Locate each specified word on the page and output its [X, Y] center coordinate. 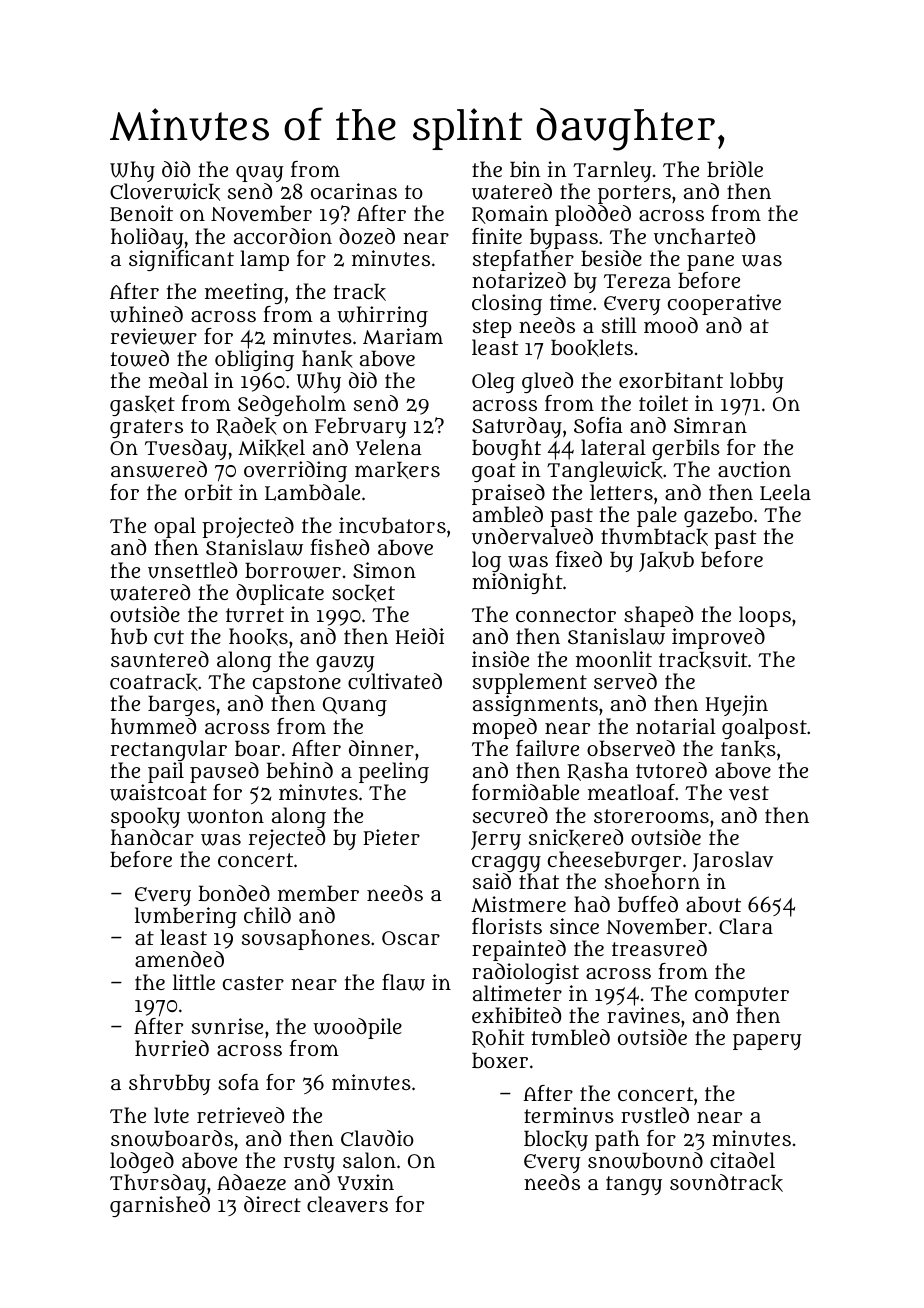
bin [525, 169]
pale [657, 517]
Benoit [141, 213]
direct [272, 1204]
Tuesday [186, 449]
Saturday [517, 427]
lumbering [186, 917]
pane [710, 262]
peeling [394, 773]
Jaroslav [732, 861]
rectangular [169, 750]
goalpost [764, 728]
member [318, 893]
